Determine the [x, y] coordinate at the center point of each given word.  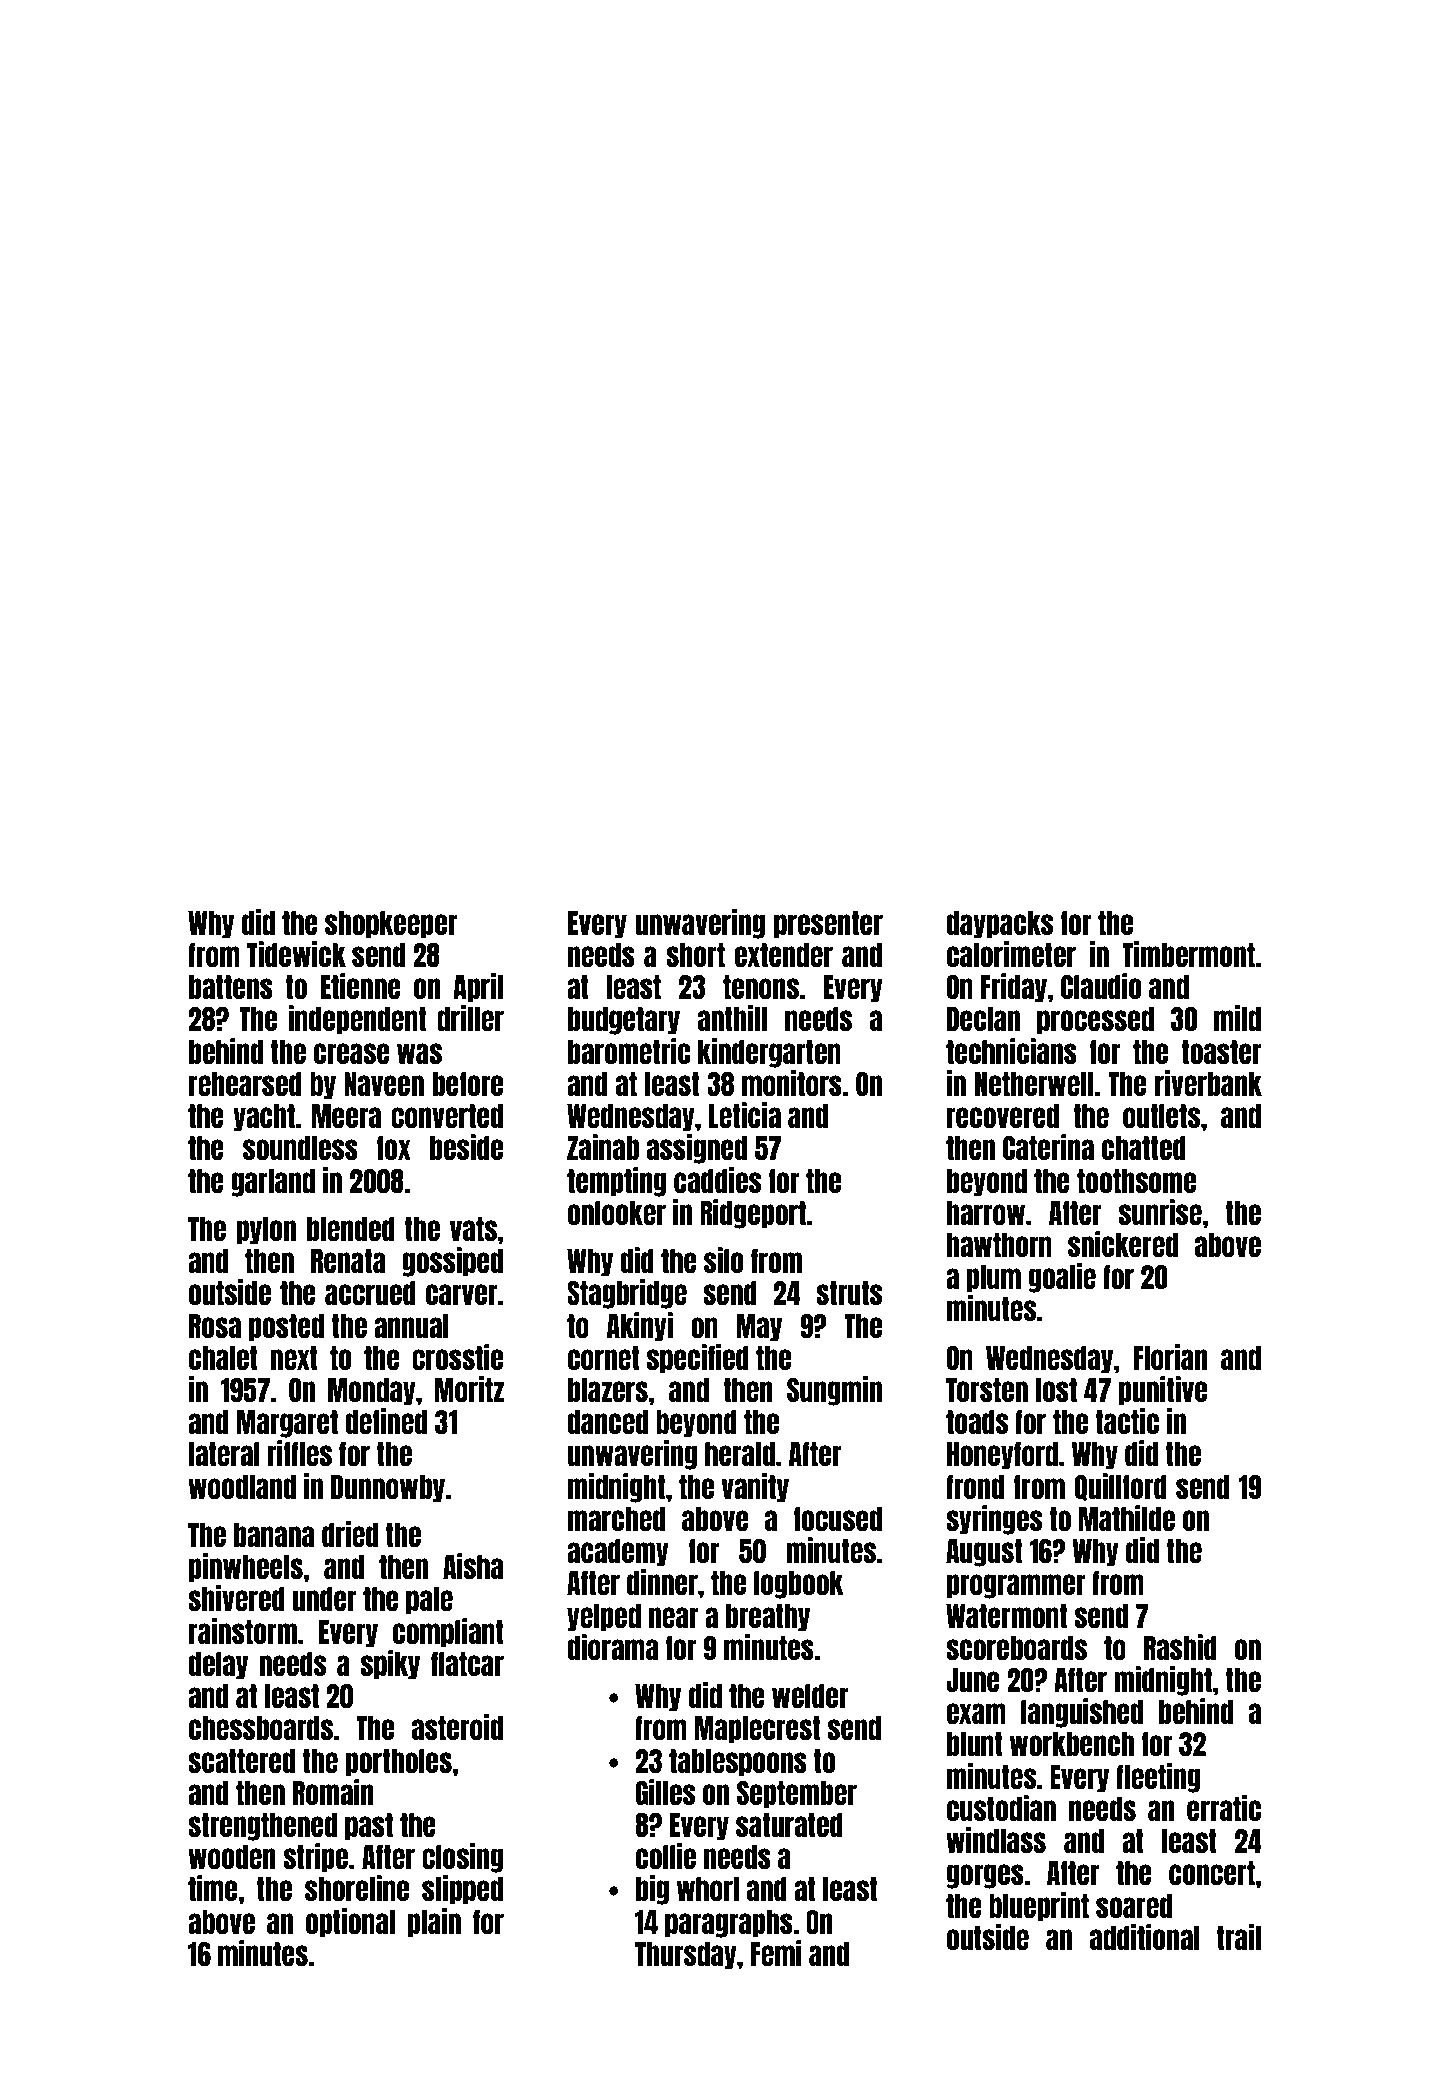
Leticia [745, 1115]
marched [616, 1519]
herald [740, 1454]
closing [462, 1858]
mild [1237, 1018]
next [294, 1358]
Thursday [686, 1956]
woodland [242, 1487]
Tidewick [296, 954]
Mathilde [1127, 1518]
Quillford [1121, 1487]
